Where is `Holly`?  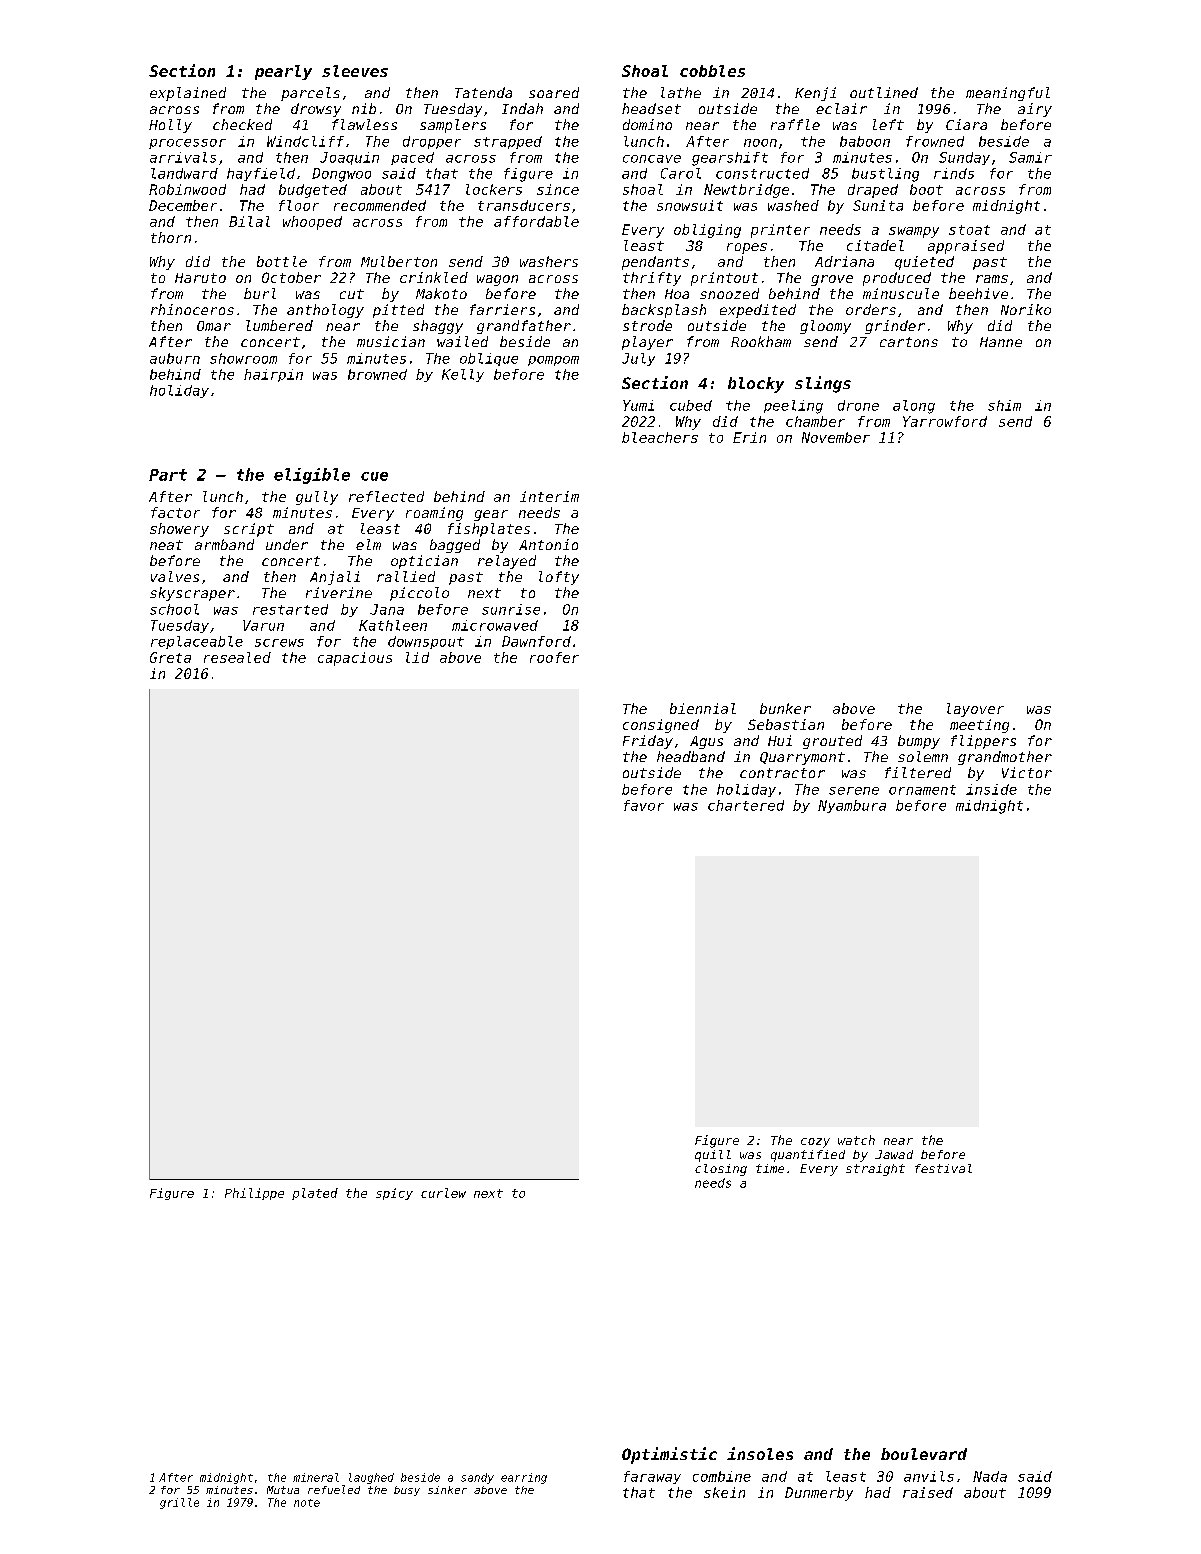
Holly is located at coordinates (170, 126).
